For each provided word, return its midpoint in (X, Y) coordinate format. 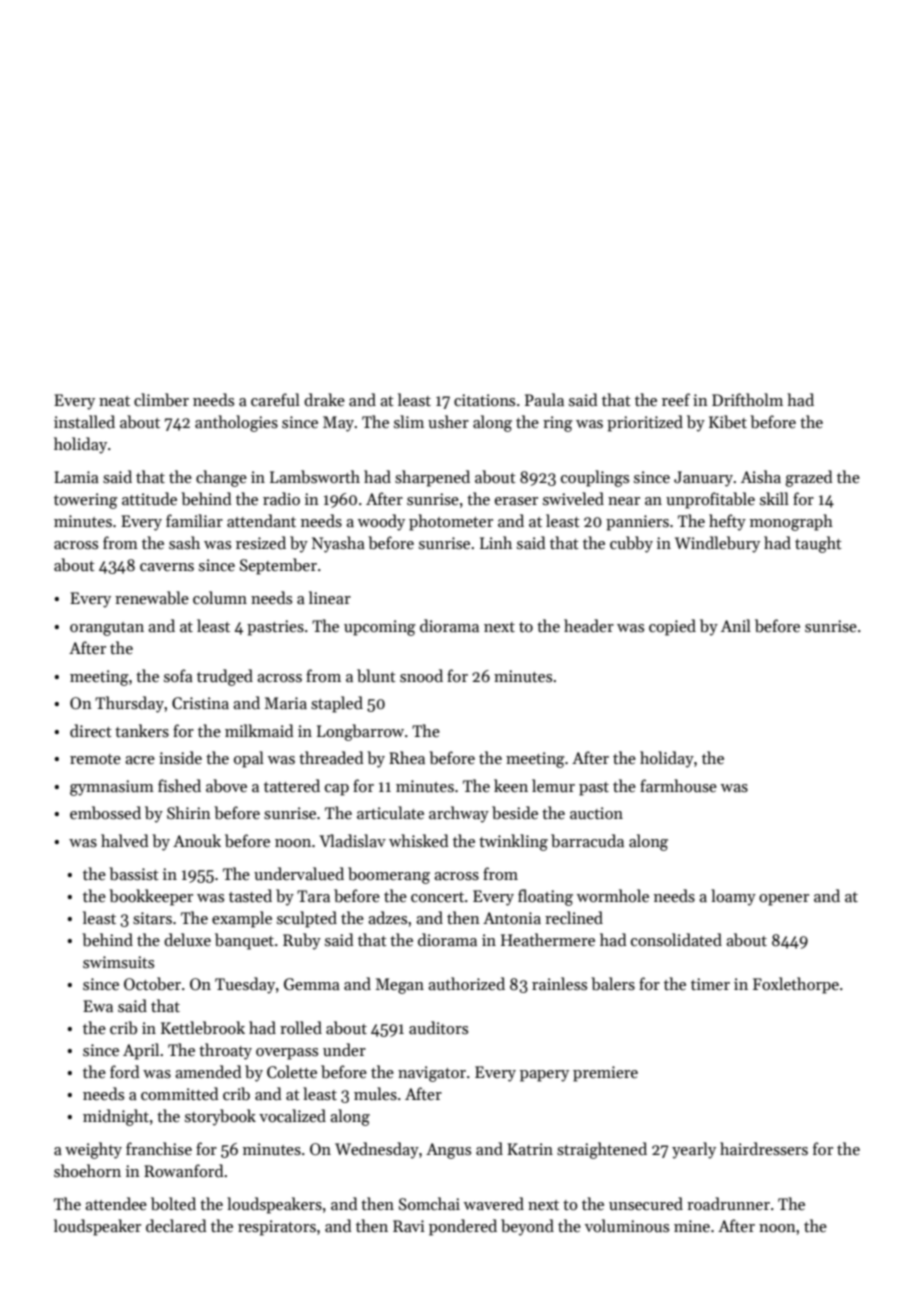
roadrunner (728, 1203)
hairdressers (764, 1149)
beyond (527, 1227)
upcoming (380, 628)
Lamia (76, 477)
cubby (631, 544)
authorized (466, 983)
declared (176, 1225)
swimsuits (118, 962)
